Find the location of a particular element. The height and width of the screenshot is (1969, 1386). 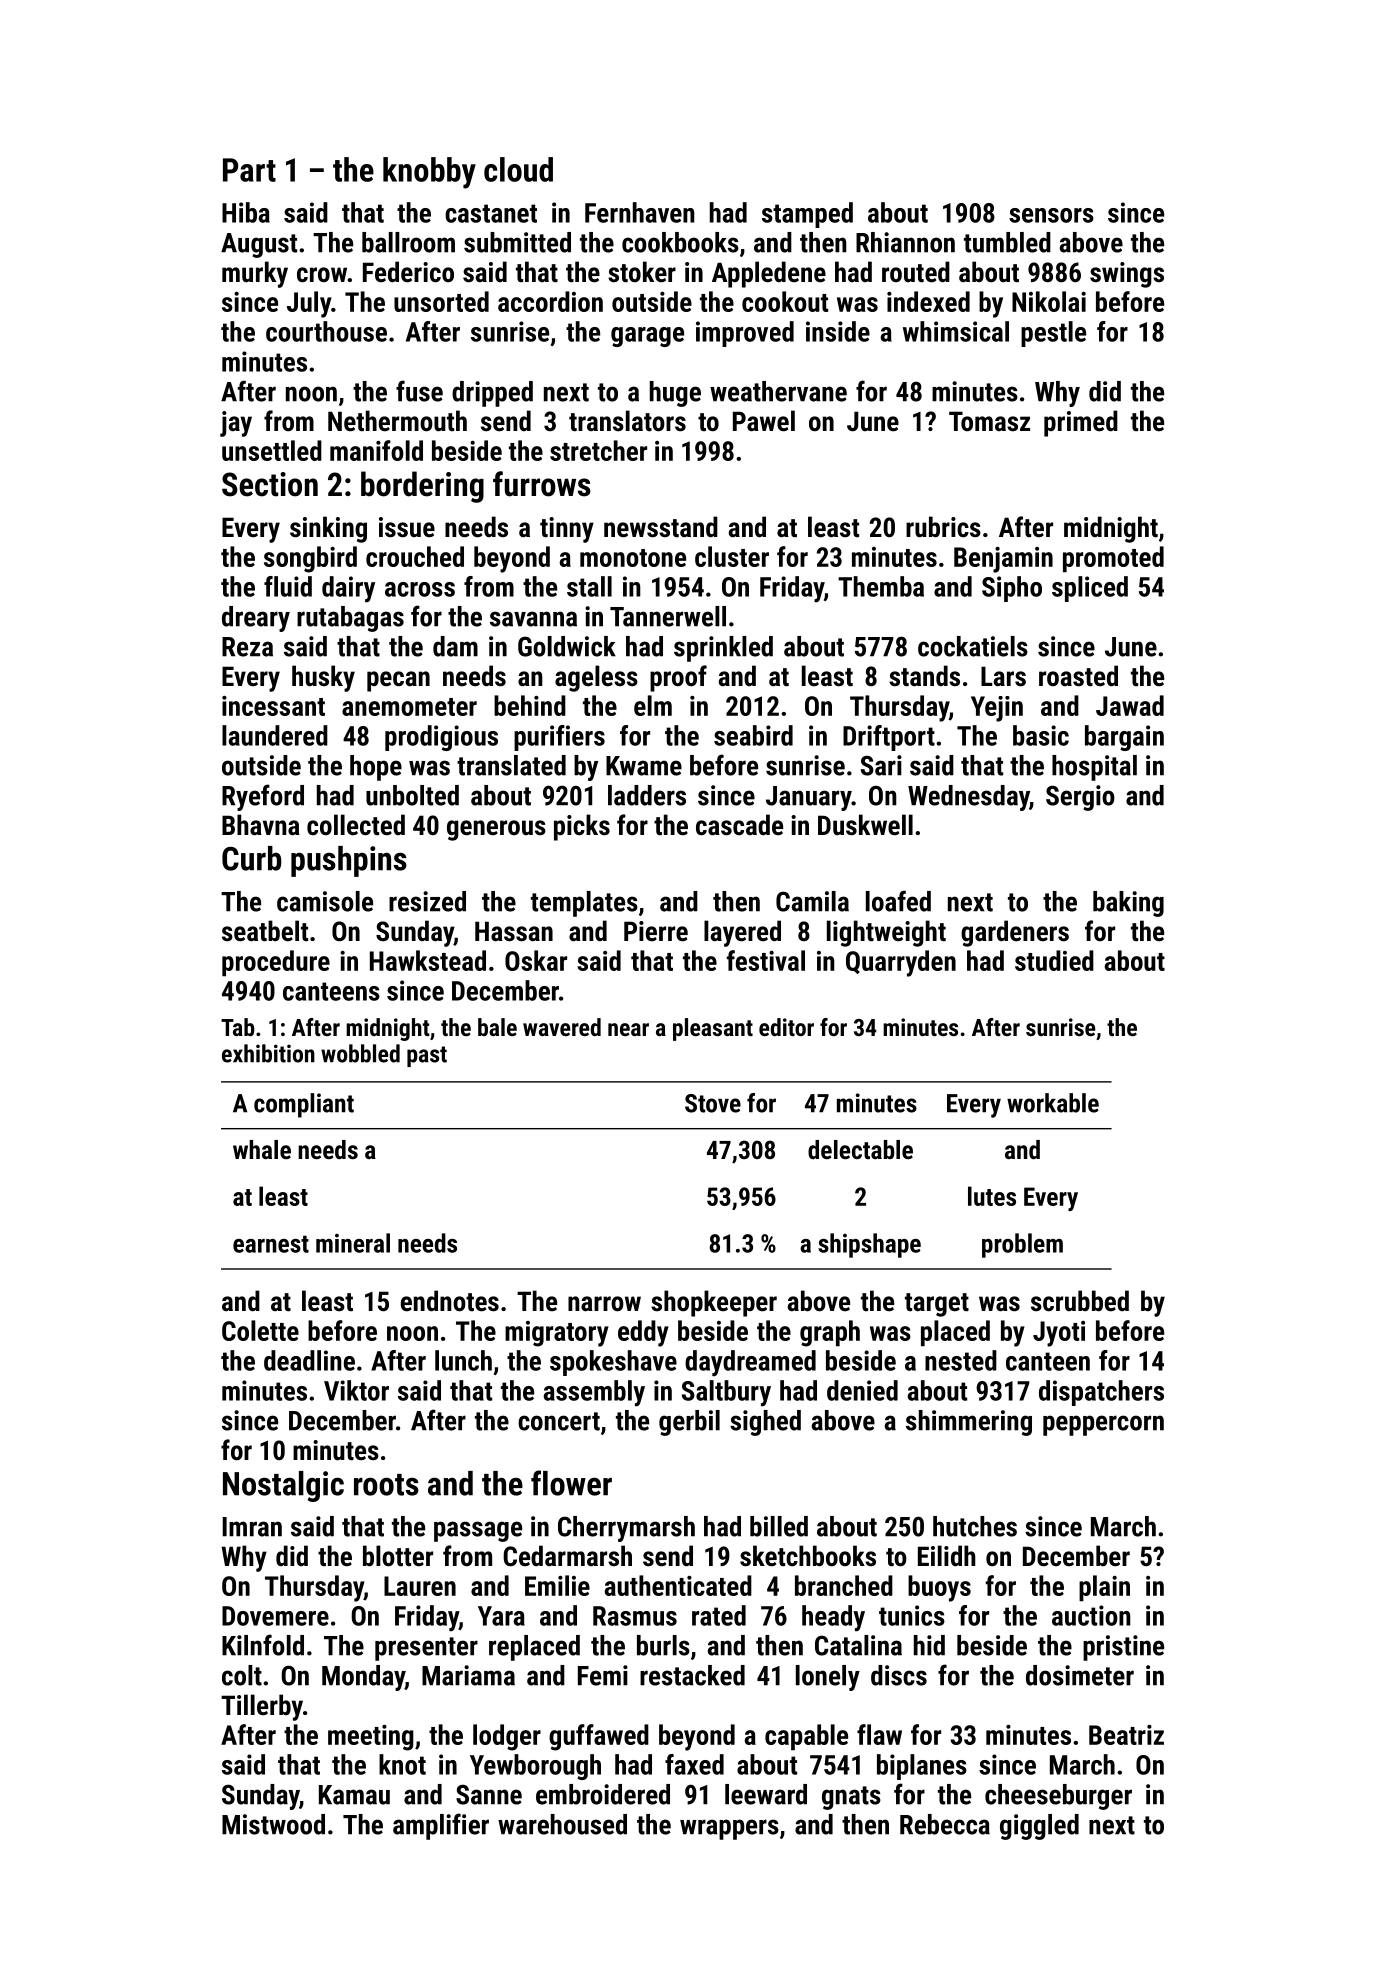

presenter is located at coordinates (426, 1649).
